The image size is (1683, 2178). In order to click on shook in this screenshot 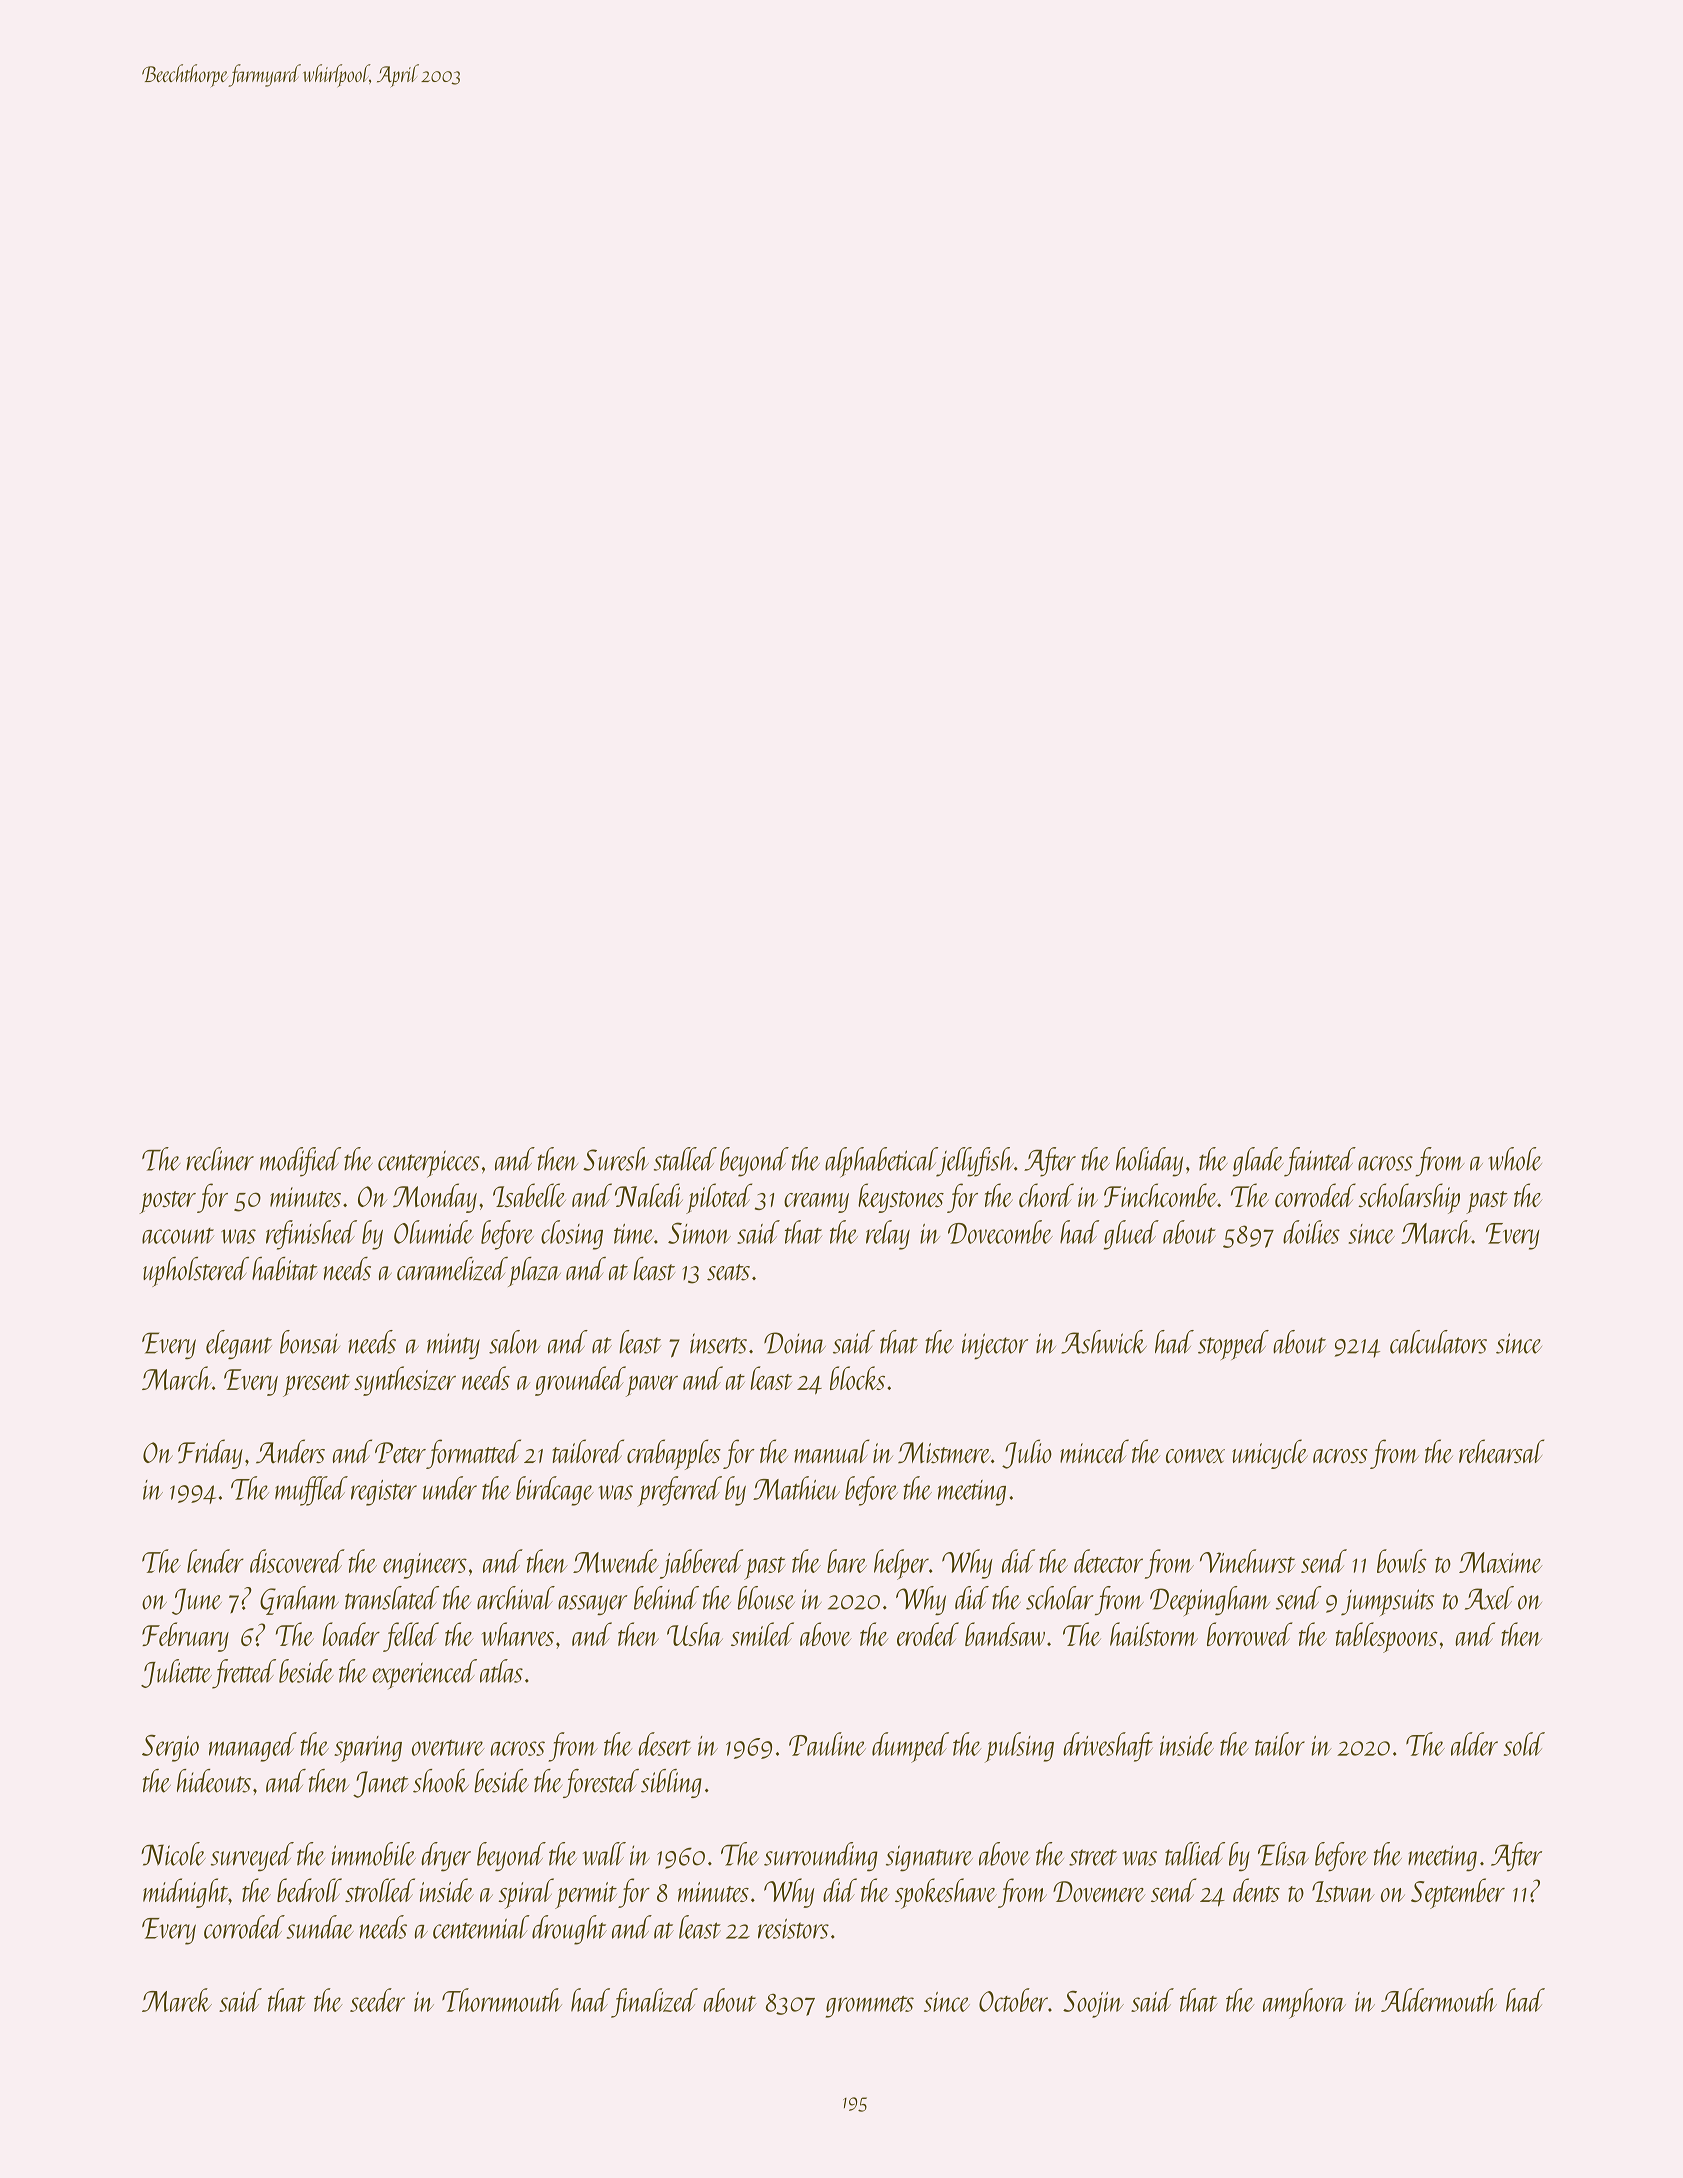, I will do `click(441, 1781)`.
